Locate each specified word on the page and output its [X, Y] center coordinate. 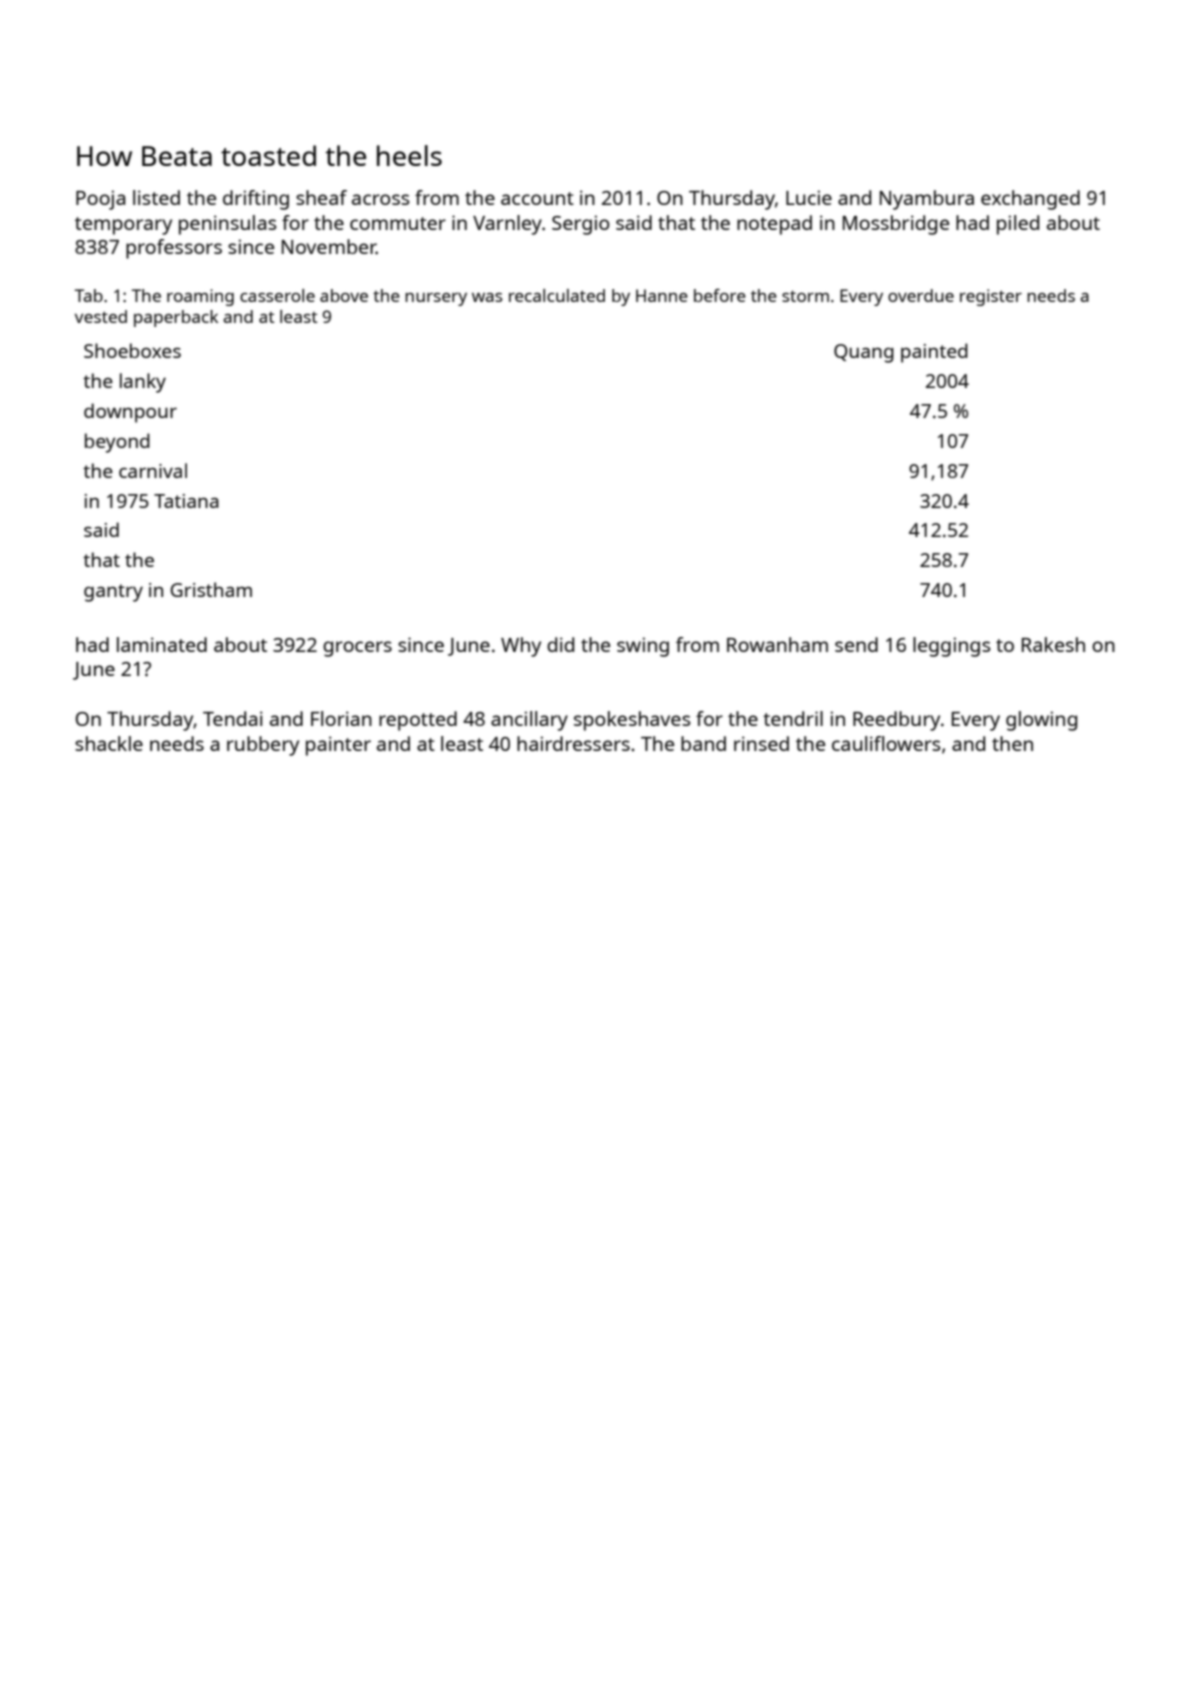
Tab [89, 295]
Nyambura [927, 200]
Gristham [211, 589]
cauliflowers [886, 743]
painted [934, 353]
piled [1018, 225]
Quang [864, 353]
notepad [774, 225]
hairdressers [573, 743]
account [537, 198]
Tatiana [186, 501]
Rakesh [1053, 644]
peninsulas [227, 225]
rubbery [263, 746]
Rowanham [777, 644]
